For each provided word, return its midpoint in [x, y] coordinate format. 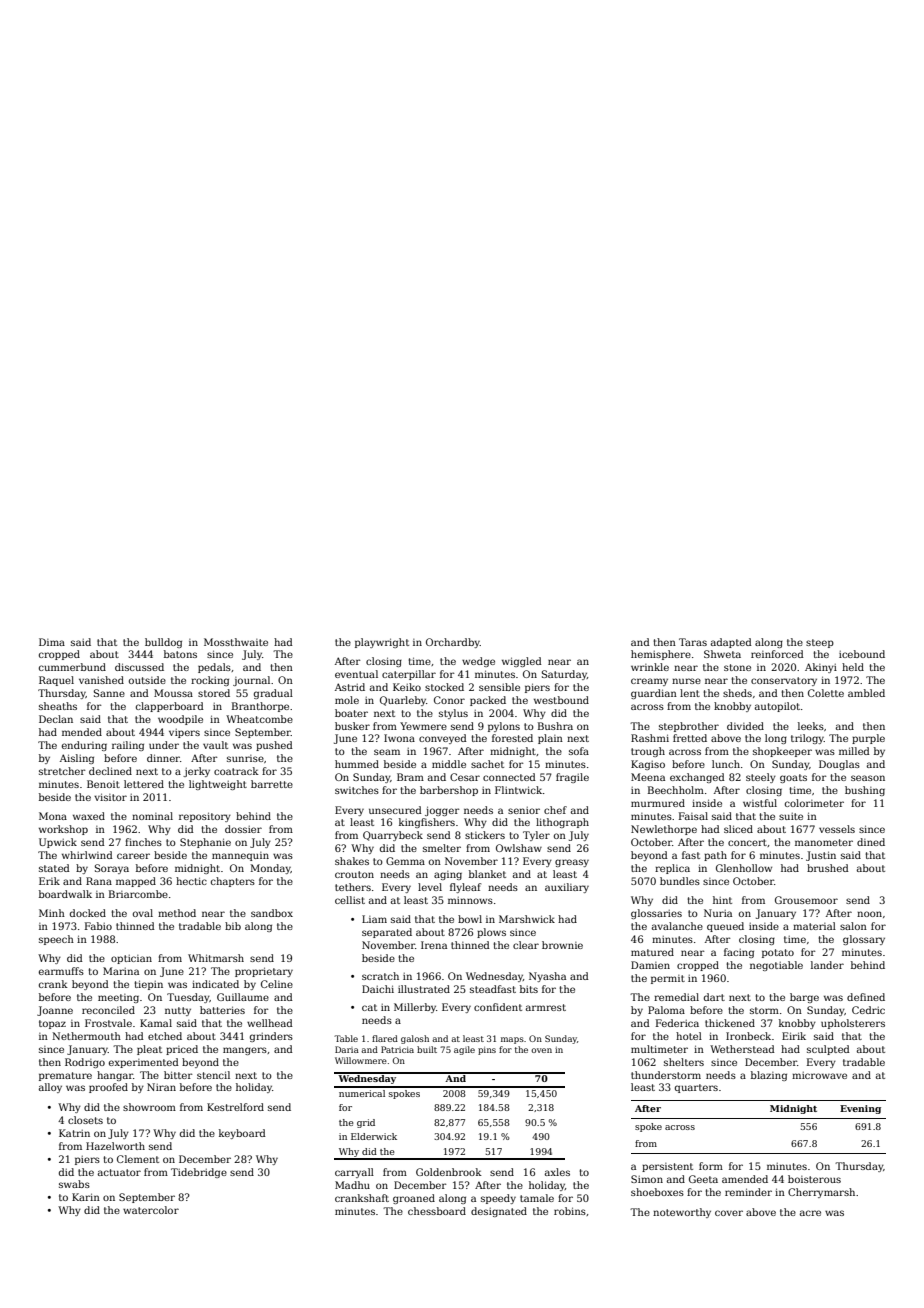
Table [346, 1038]
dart [714, 997]
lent [690, 693]
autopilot [777, 707]
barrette [272, 784]
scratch [380, 976]
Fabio [98, 926]
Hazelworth [115, 1146]
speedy [498, 1199]
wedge [478, 662]
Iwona [399, 738]
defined [866, 997]
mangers [245, 1051]
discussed [139, 667]
